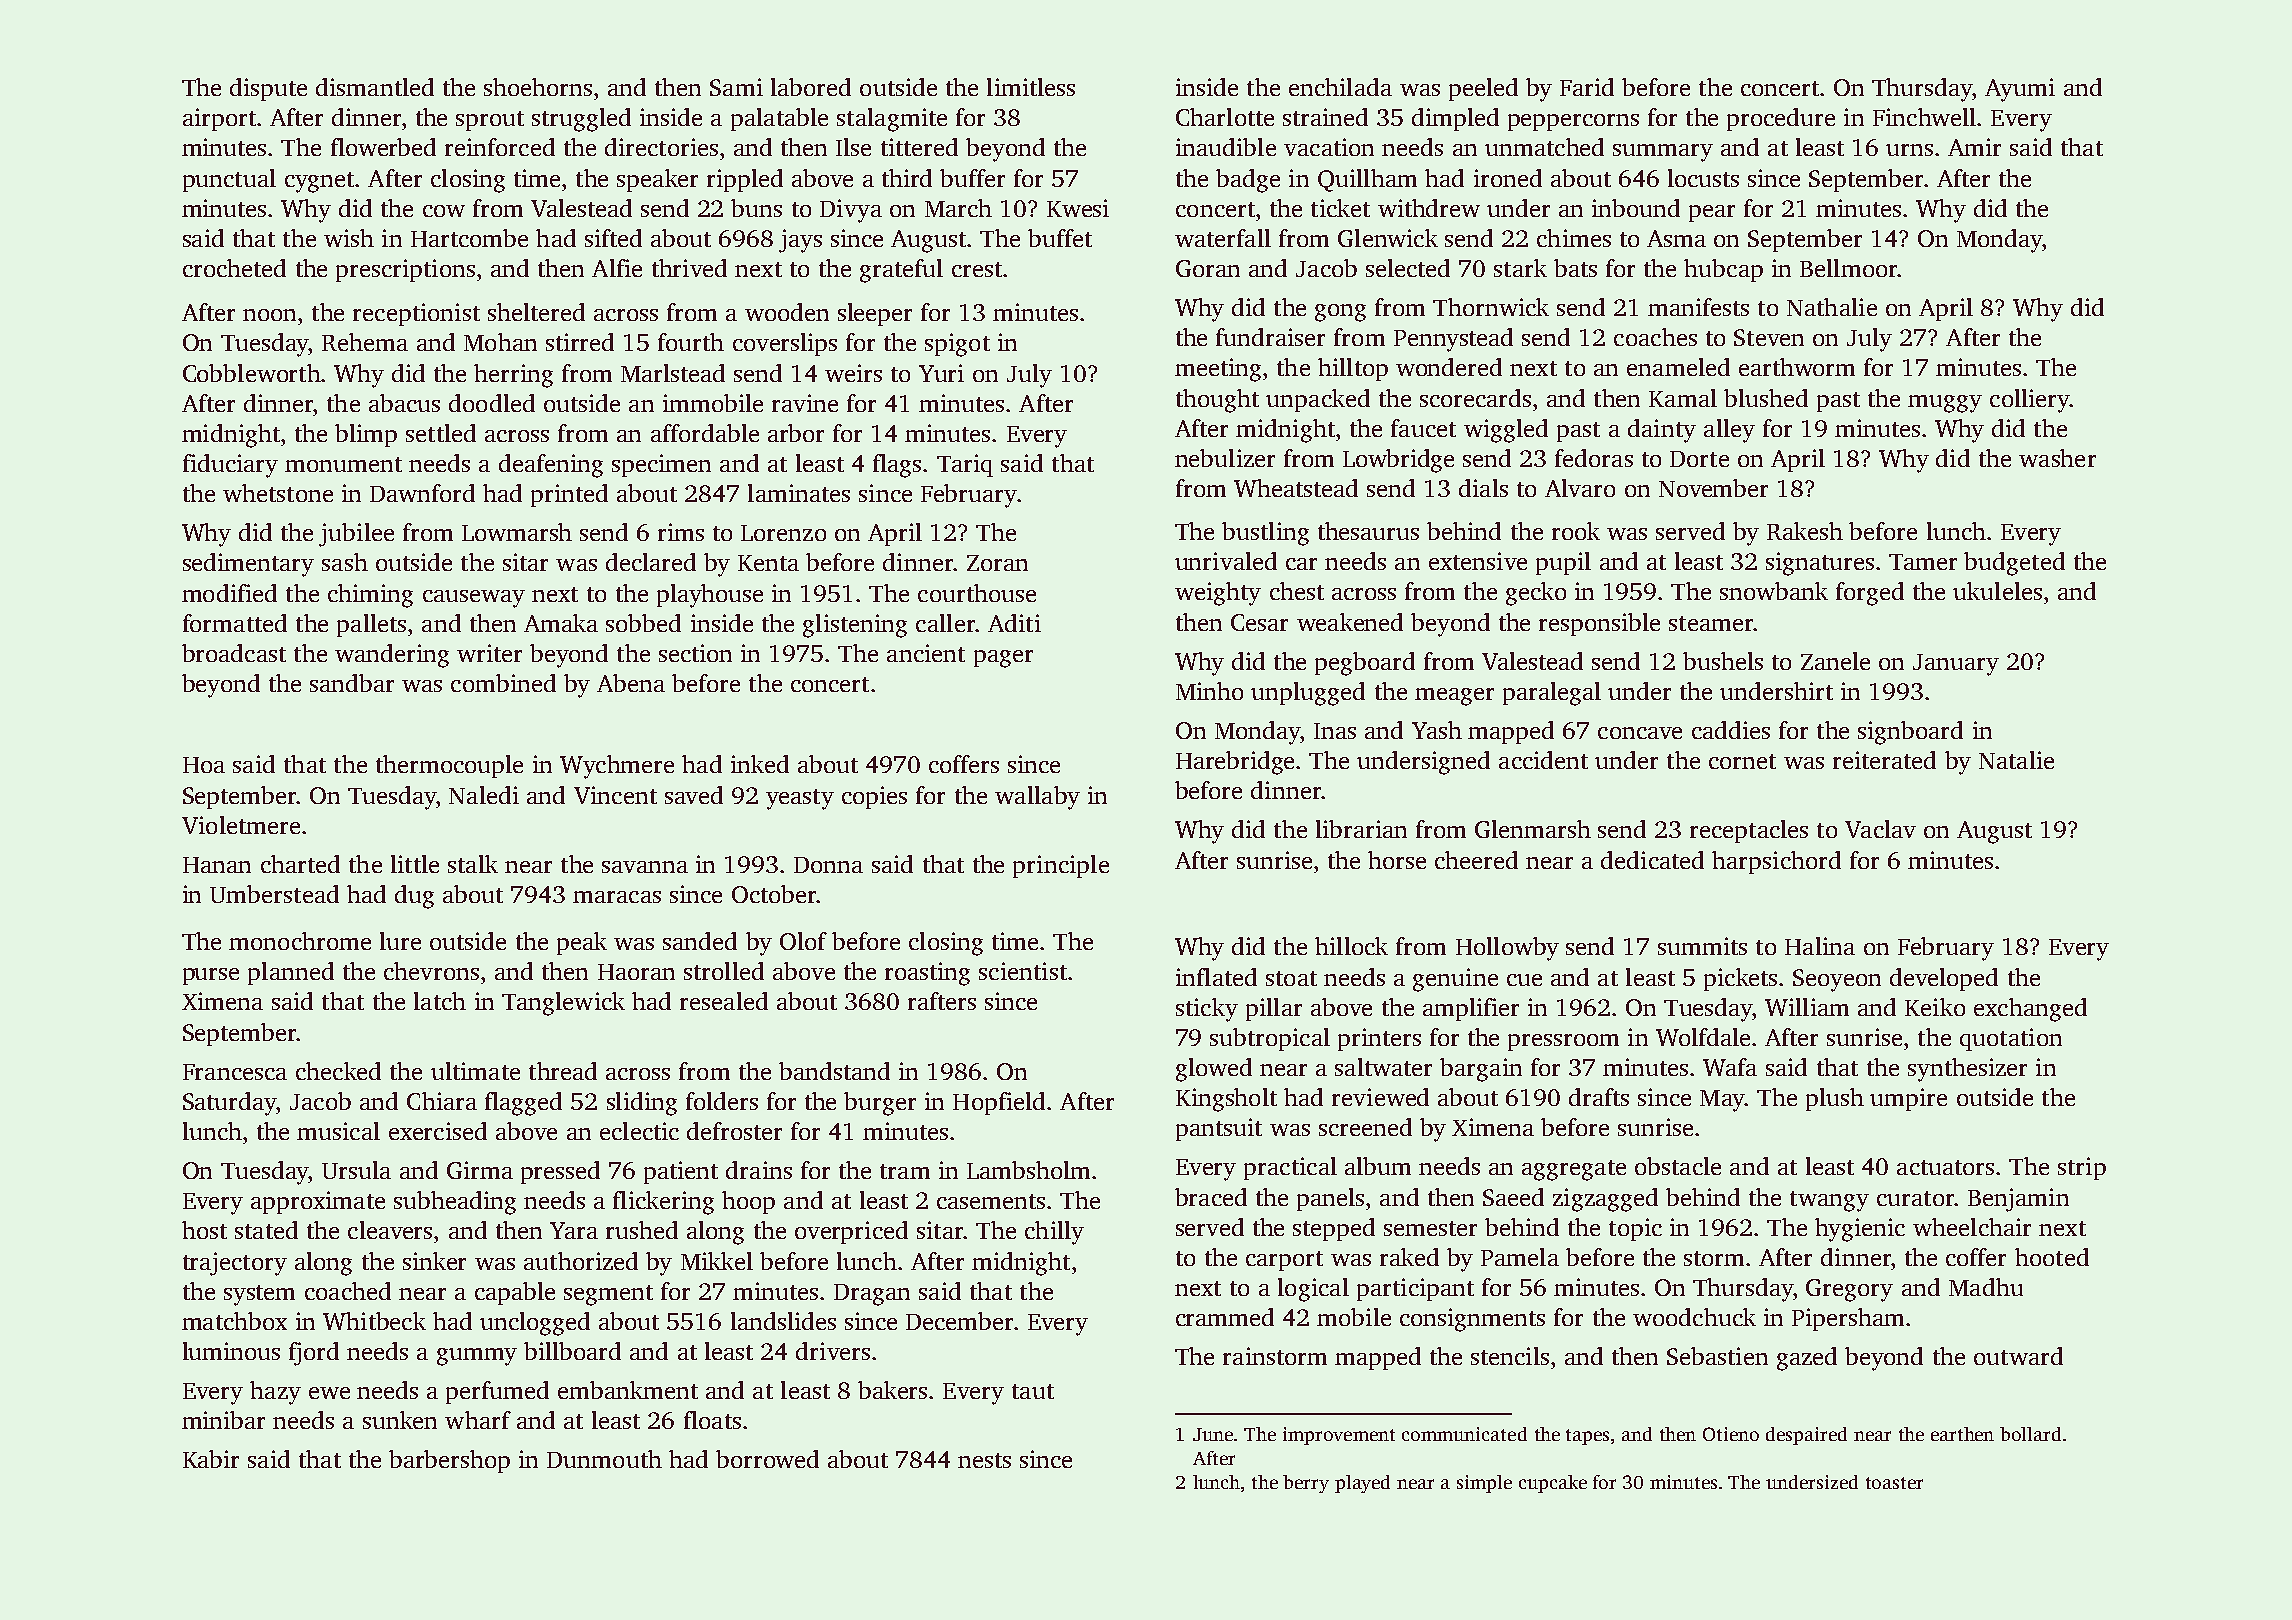 The height and width of the document is (1620, 2292). Describe the element at coordinates (661, 147) in the document. I see `directories` at that location.
